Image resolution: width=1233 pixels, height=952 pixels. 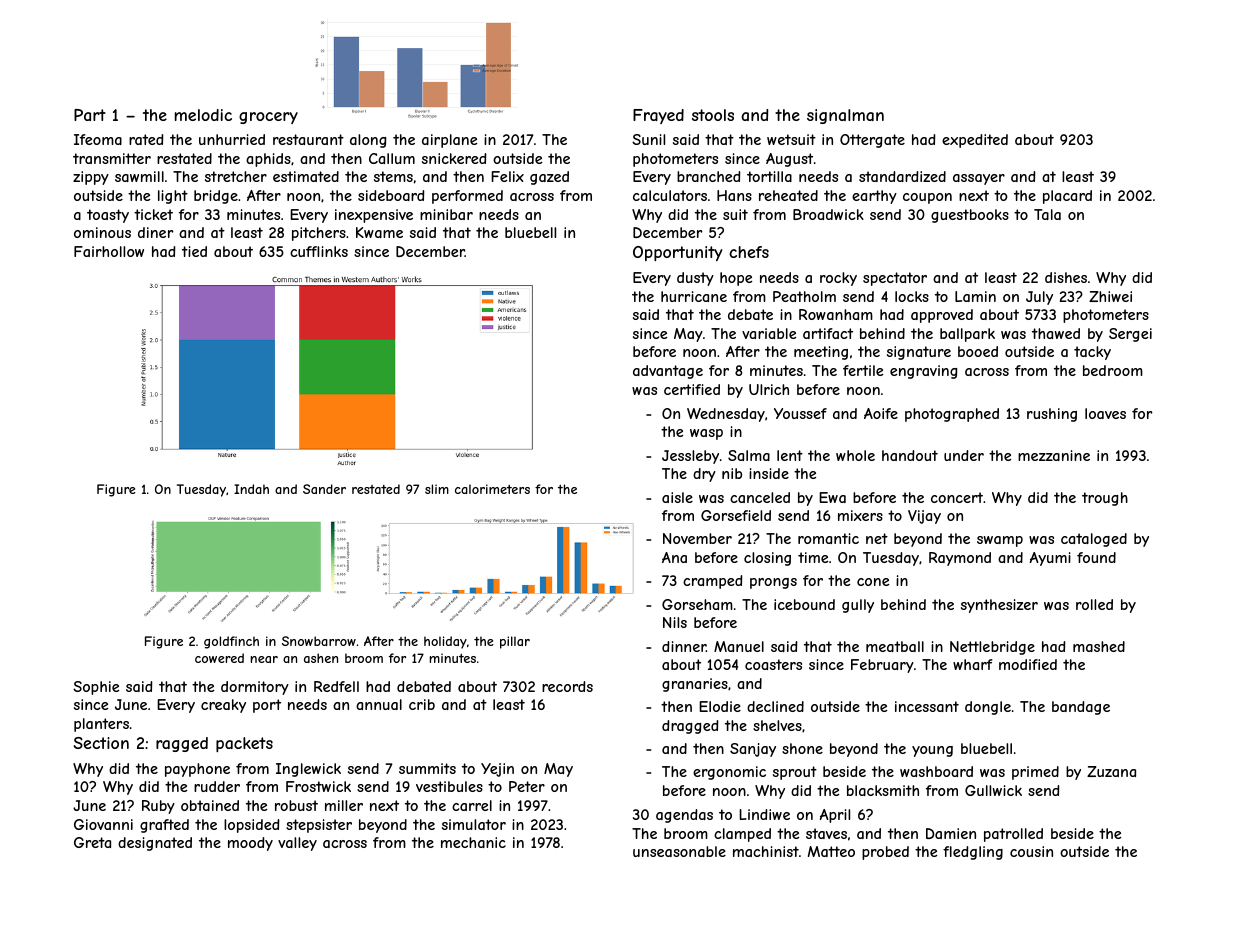 What do you see at coordinates (988, 708) in the screenshot?
I see `dongle` at bounding box center [988, 708].
